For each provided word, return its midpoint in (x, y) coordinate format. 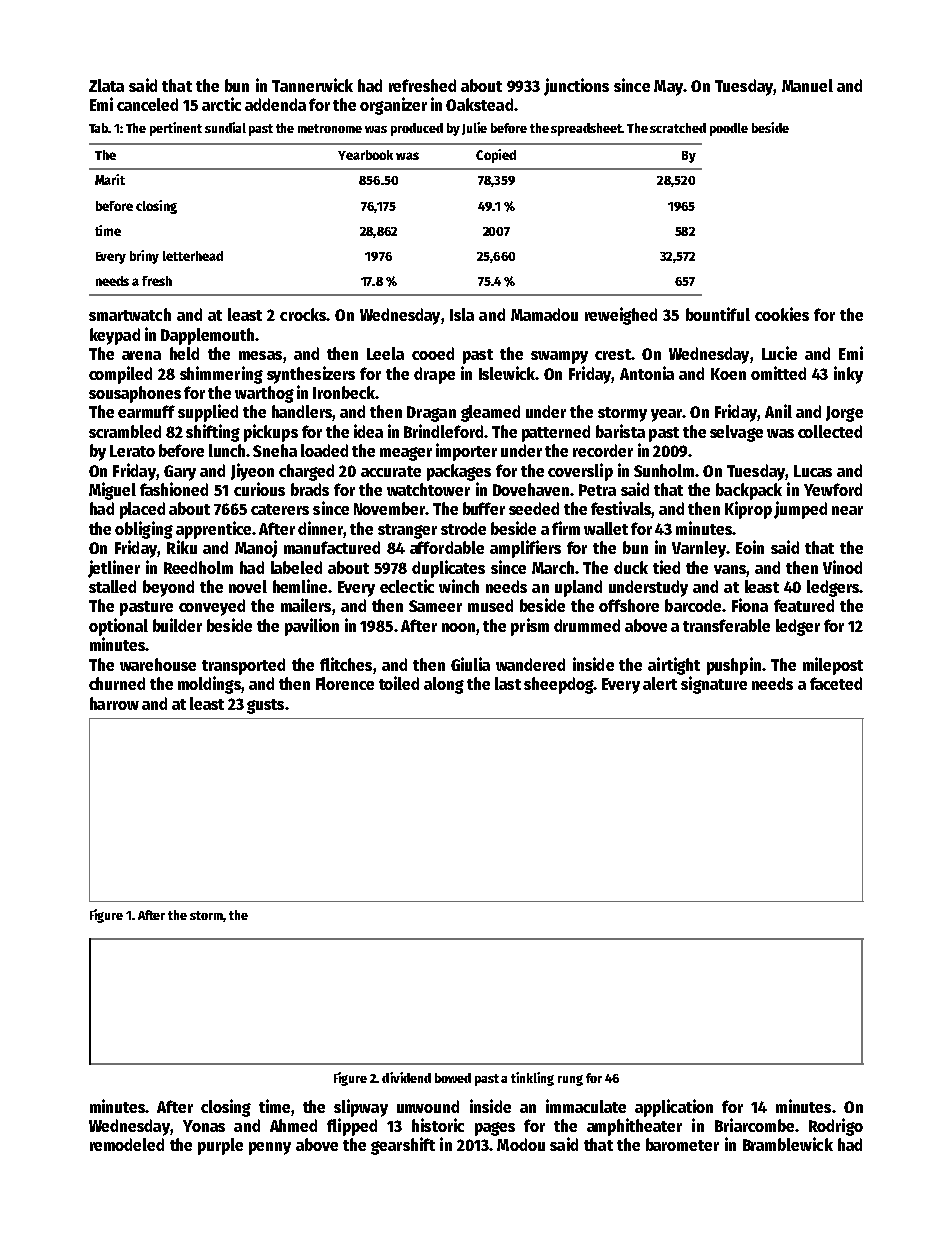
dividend (406, 1077)
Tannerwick (312, 85)
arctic (221, 104)
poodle (729, 129)
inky (848, 375)
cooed (433, 353)
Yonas (204, 1126)
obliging (144, 530)
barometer (682, 1144)
